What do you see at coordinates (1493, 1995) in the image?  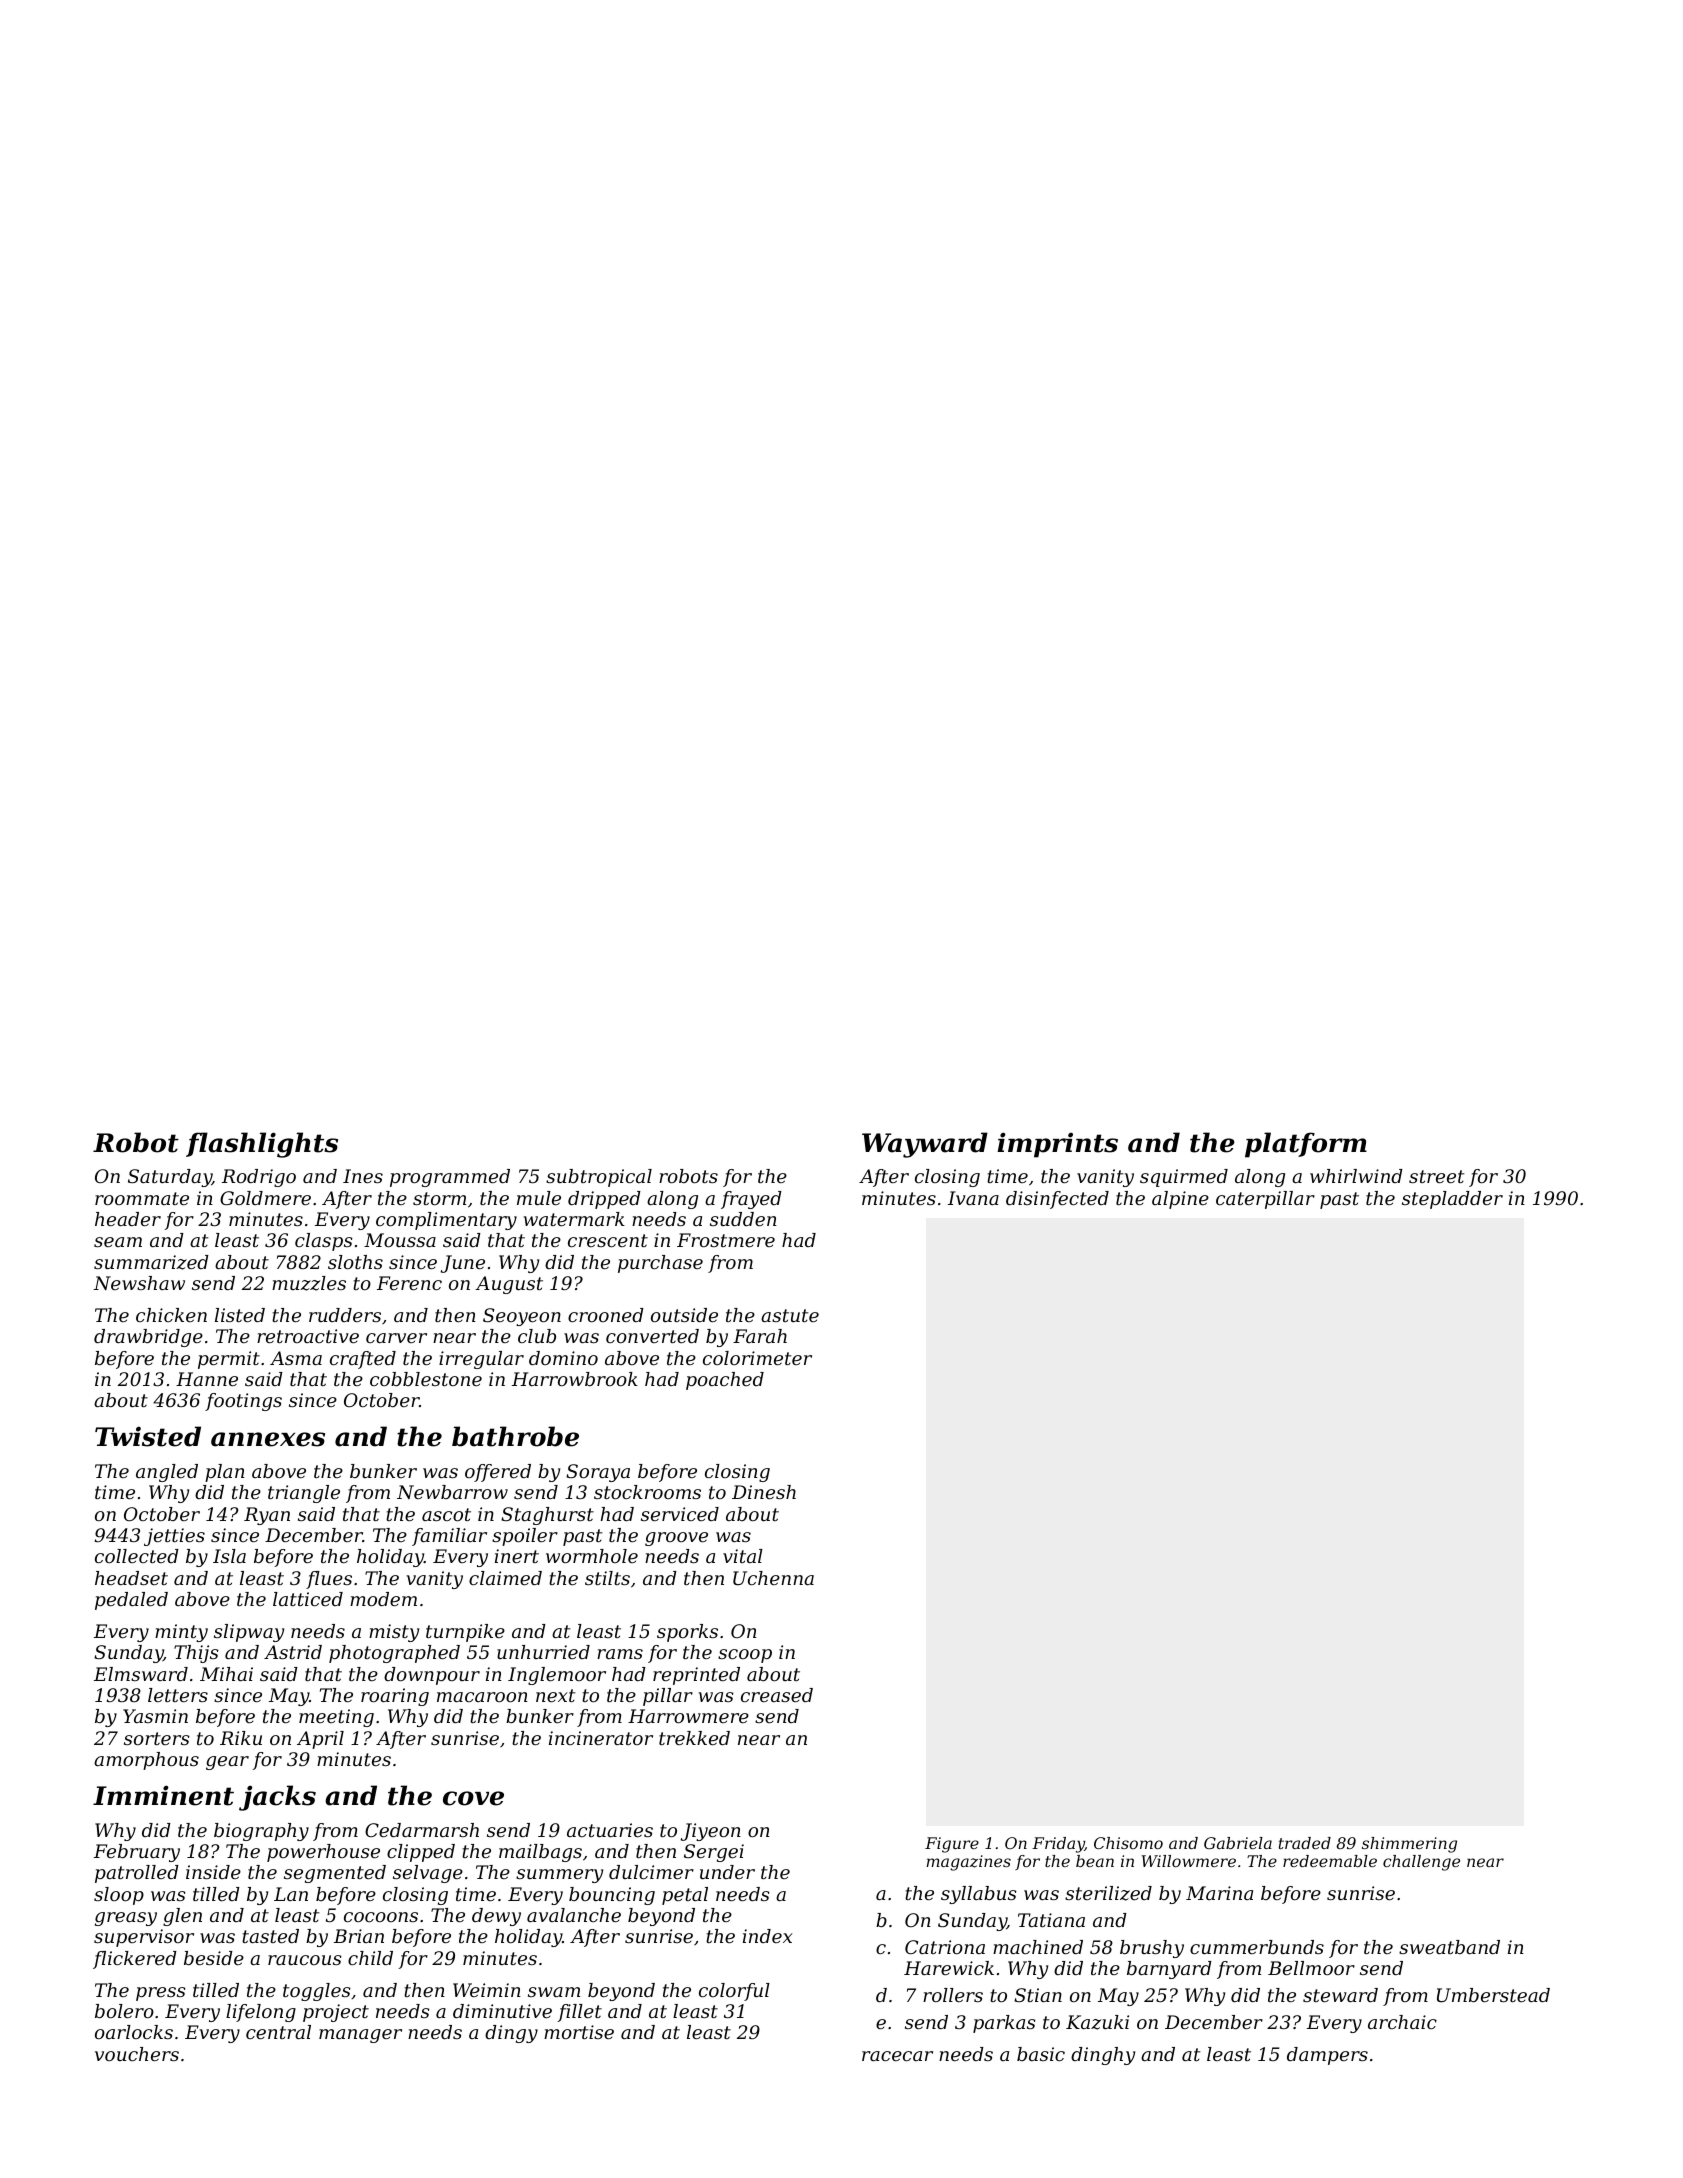 I see `Umberstead` at bounding box center [1493, 1995].
